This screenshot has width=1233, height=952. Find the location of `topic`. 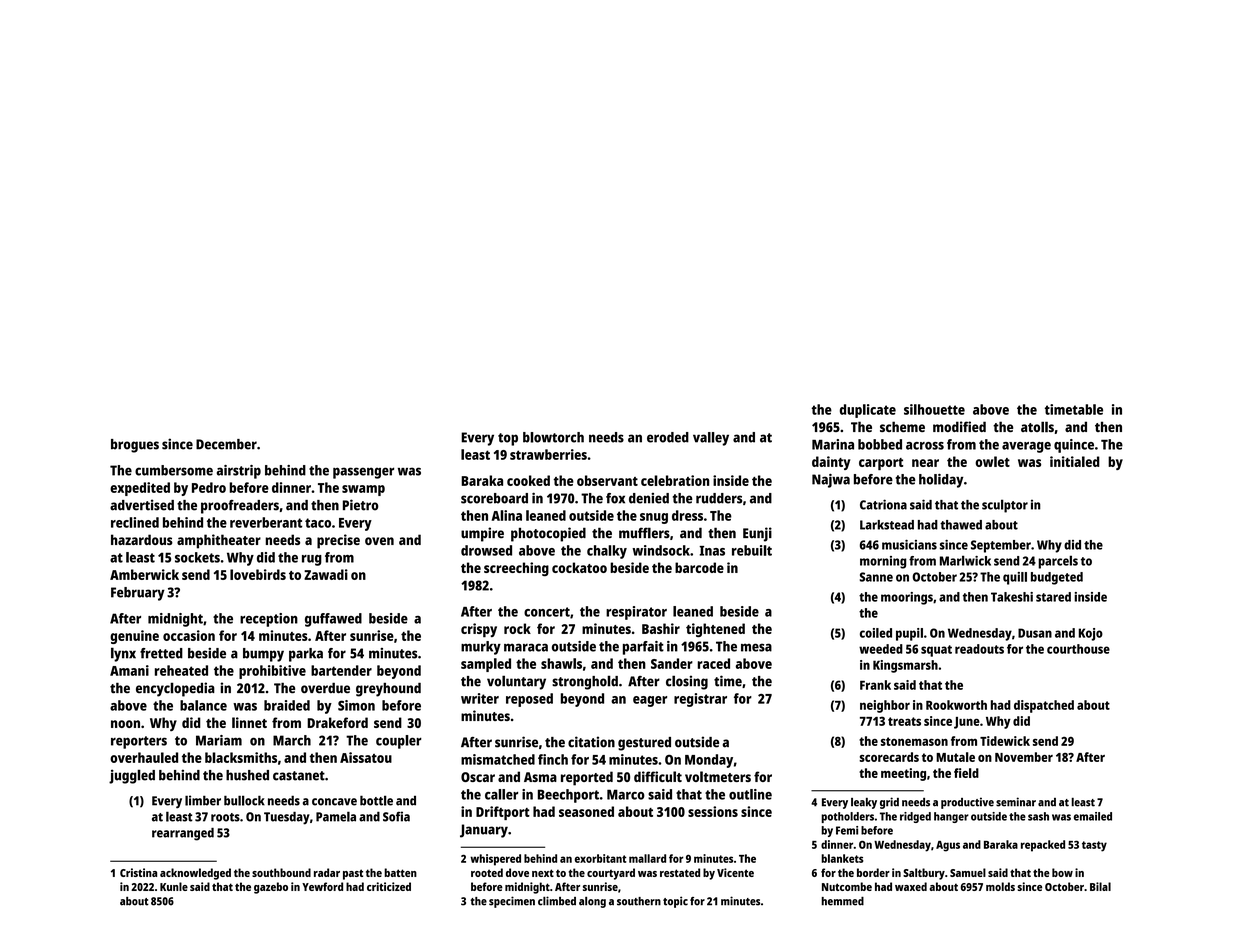

topic is located at coordinates (675, 902).
